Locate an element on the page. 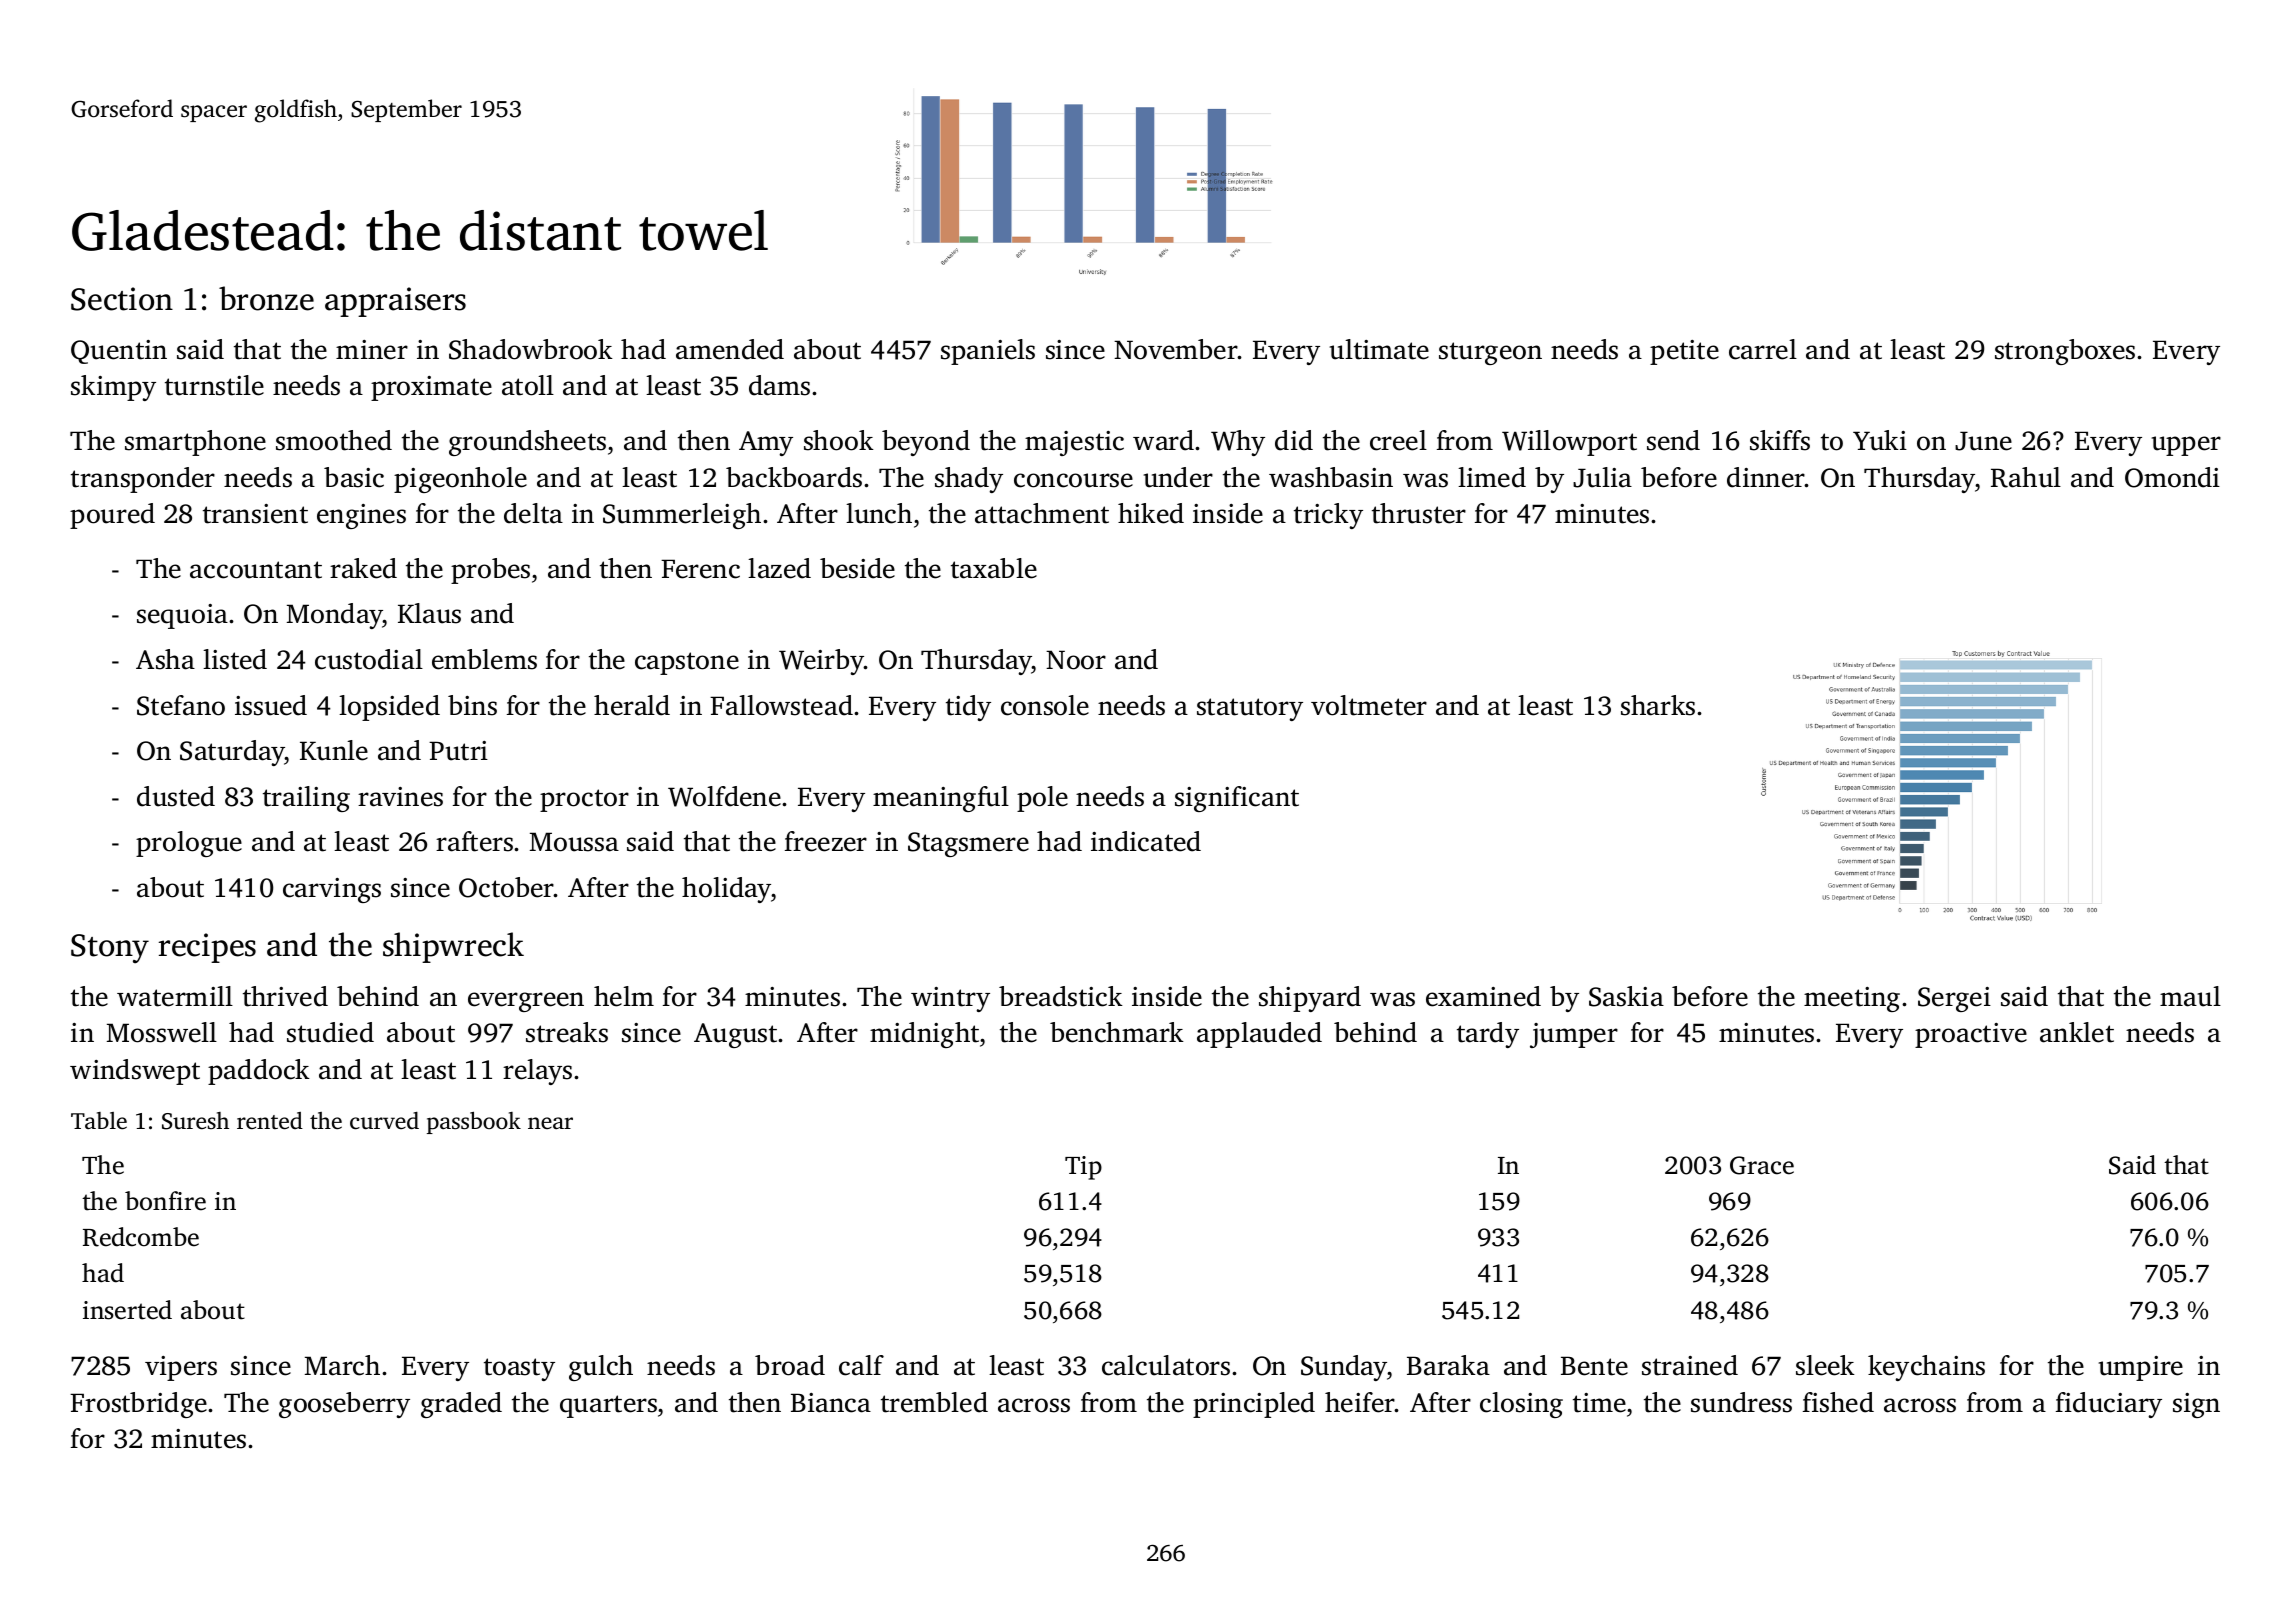 The image size is (2292, 1620). calf is located at coordinates (861, 1365).
